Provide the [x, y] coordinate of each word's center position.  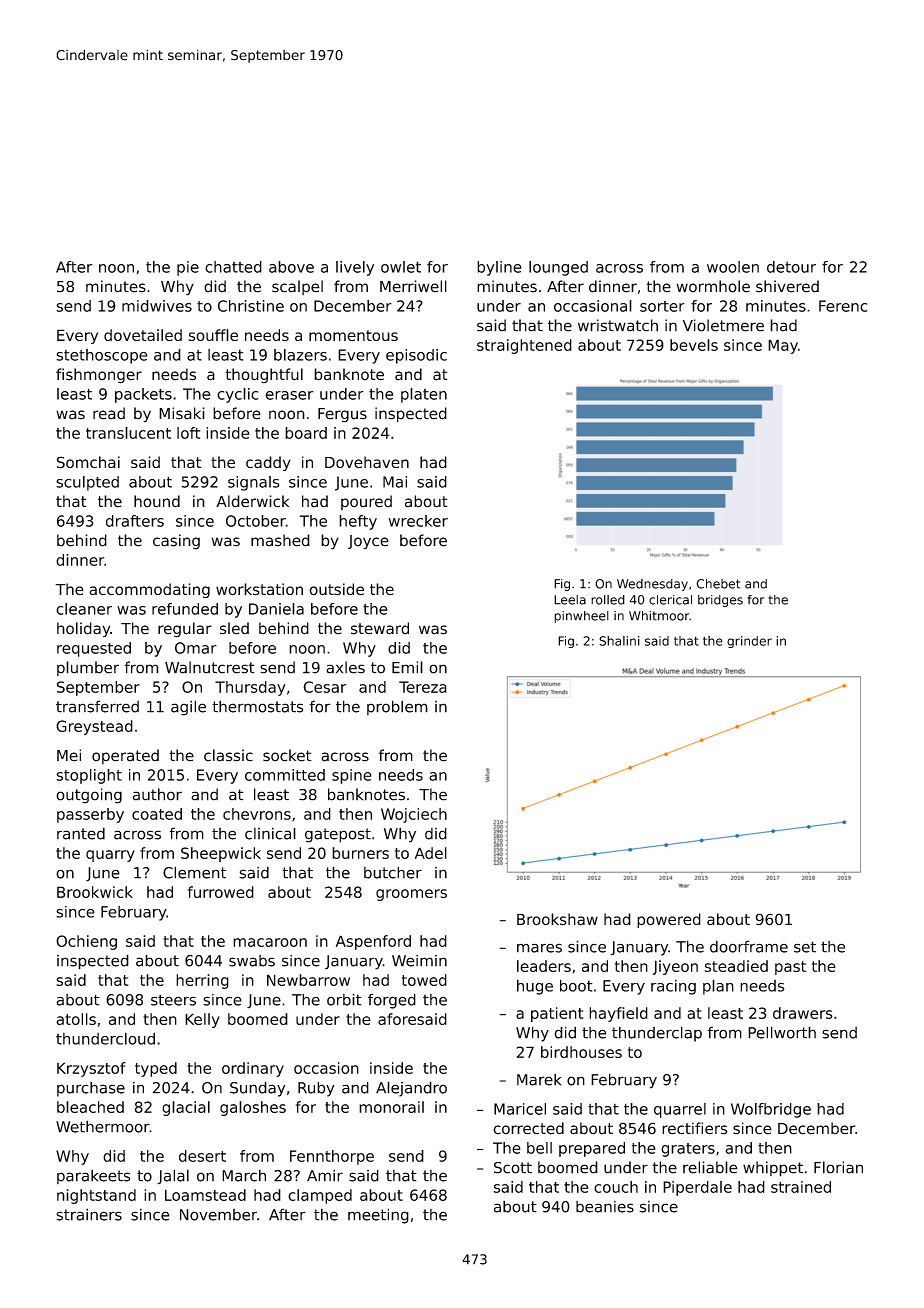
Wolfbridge [771, 1110]
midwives [157, 306]
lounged [558, 268]
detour [791, 267]
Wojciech [414, 815]
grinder [749, 642]
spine [352, 776]
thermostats [257, 706]
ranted [81, 833]
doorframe [749, 946]
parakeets [93, 1176]
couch [616, 1187]
